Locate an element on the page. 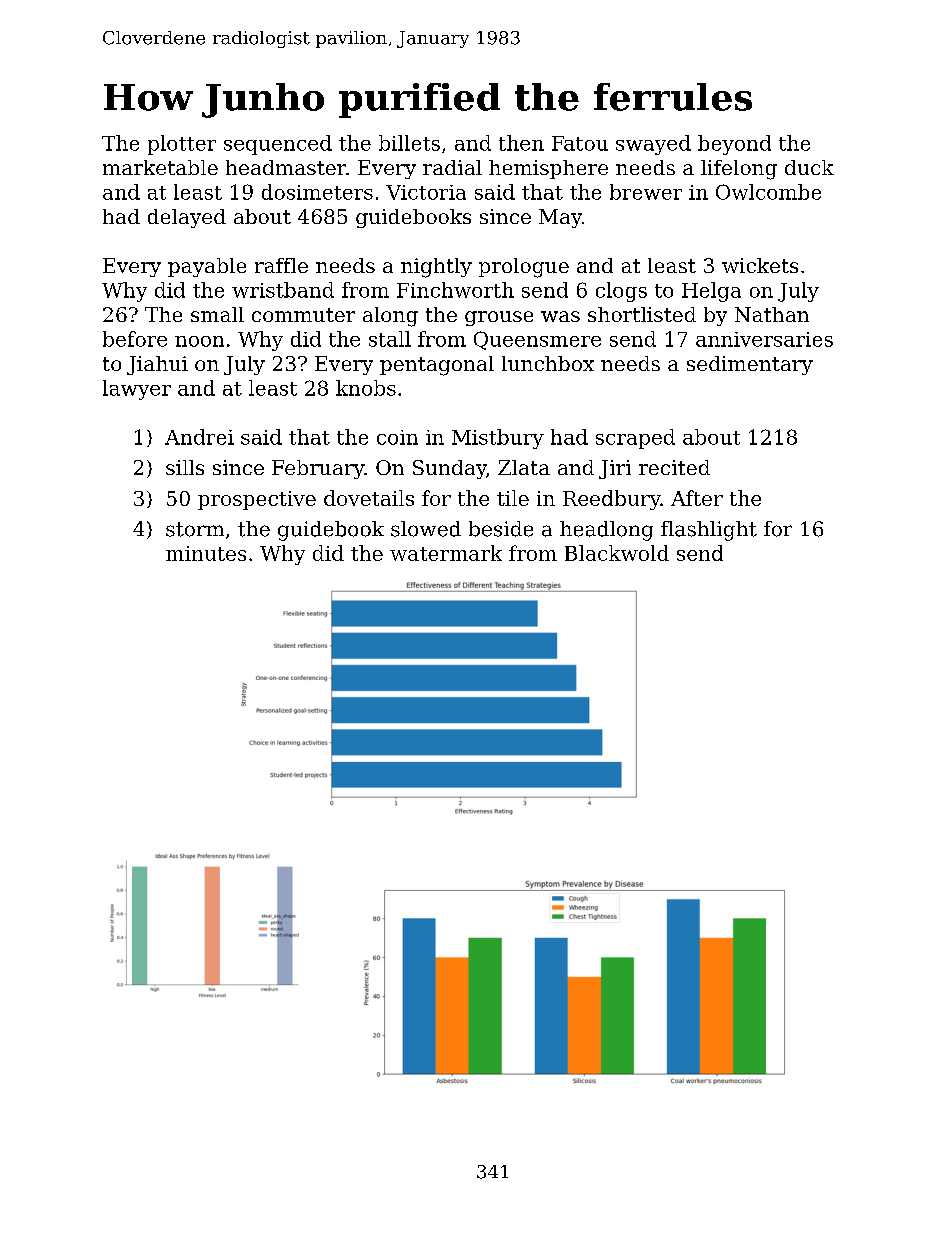 The width and height of the image is (952, 1233). Andrei is located at coordinates (199, 437).
